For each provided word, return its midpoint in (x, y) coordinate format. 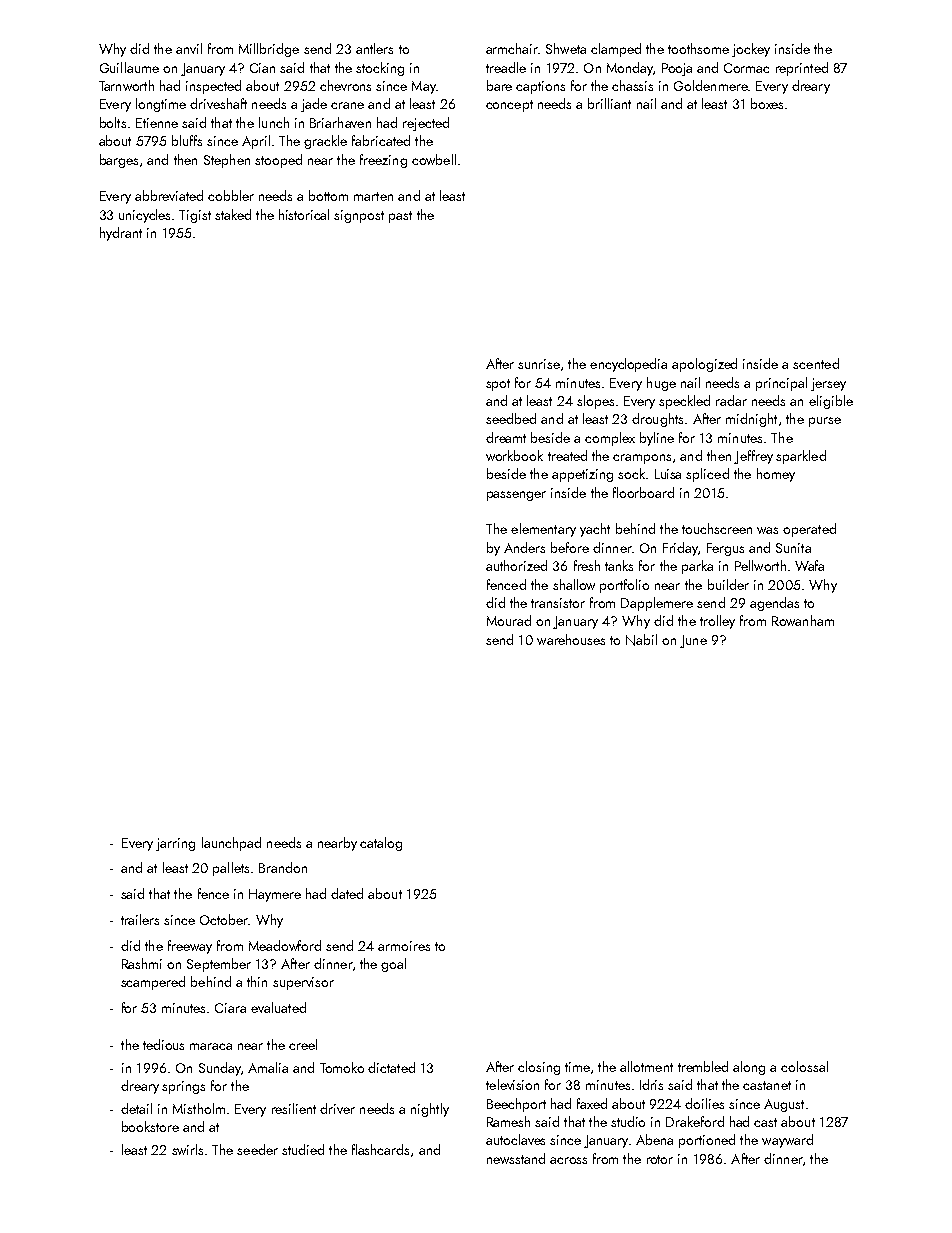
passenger (516, 496)
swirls (187, 1149)
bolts (113, 122)
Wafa (809, 565)
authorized (516, 565)
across (568, 1160)
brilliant (609, 103)
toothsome (698, 48)
